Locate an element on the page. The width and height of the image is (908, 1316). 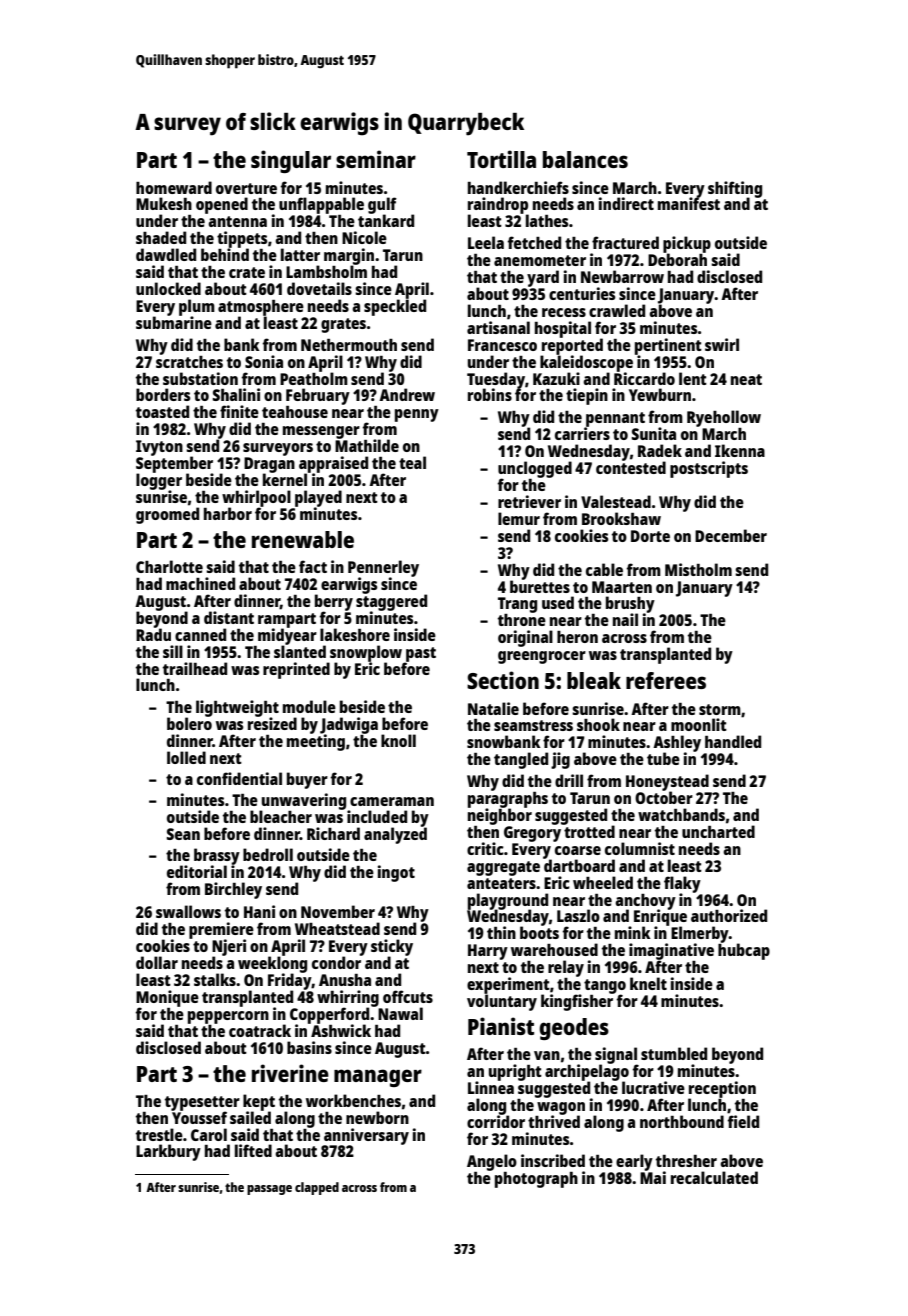
buyer is located at coordinates (307, 780).
